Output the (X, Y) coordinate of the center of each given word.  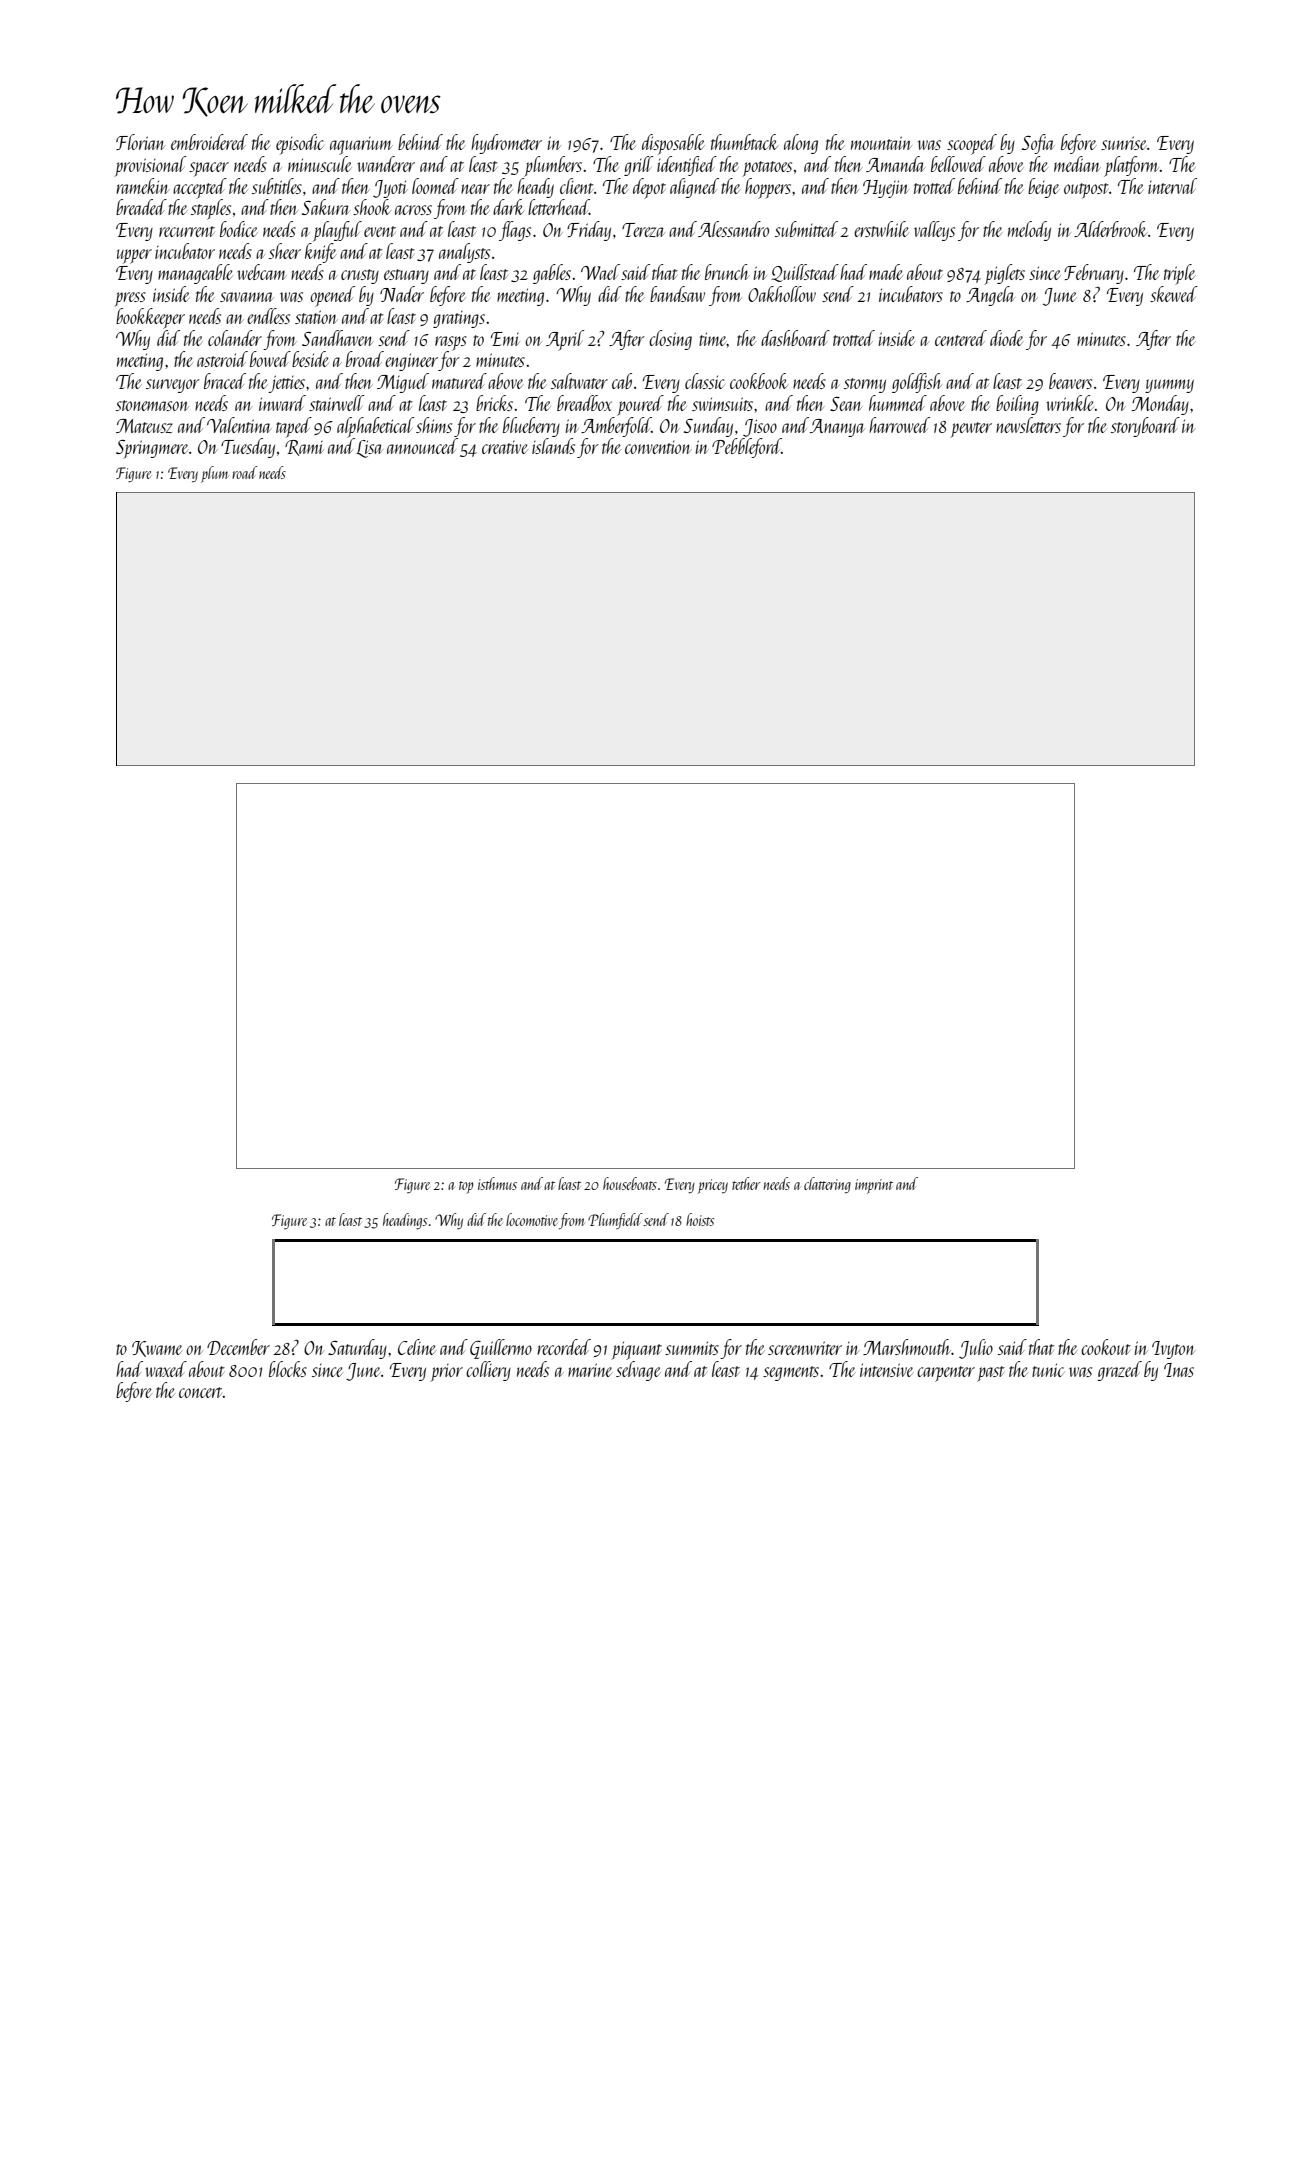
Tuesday (248, 448)
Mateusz (144, 426)
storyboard (1145, 427)
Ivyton (1173, 1350)
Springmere (152, 449)
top (466, 1187)
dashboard (795, 338)
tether (746, 1183)
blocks (288, 1369)
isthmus (497, 1183)
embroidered (209, 142)
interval (1172, 186)
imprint (874, 1186)
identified (687, 166)
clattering (827, 1185)
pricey (713, 1186)
